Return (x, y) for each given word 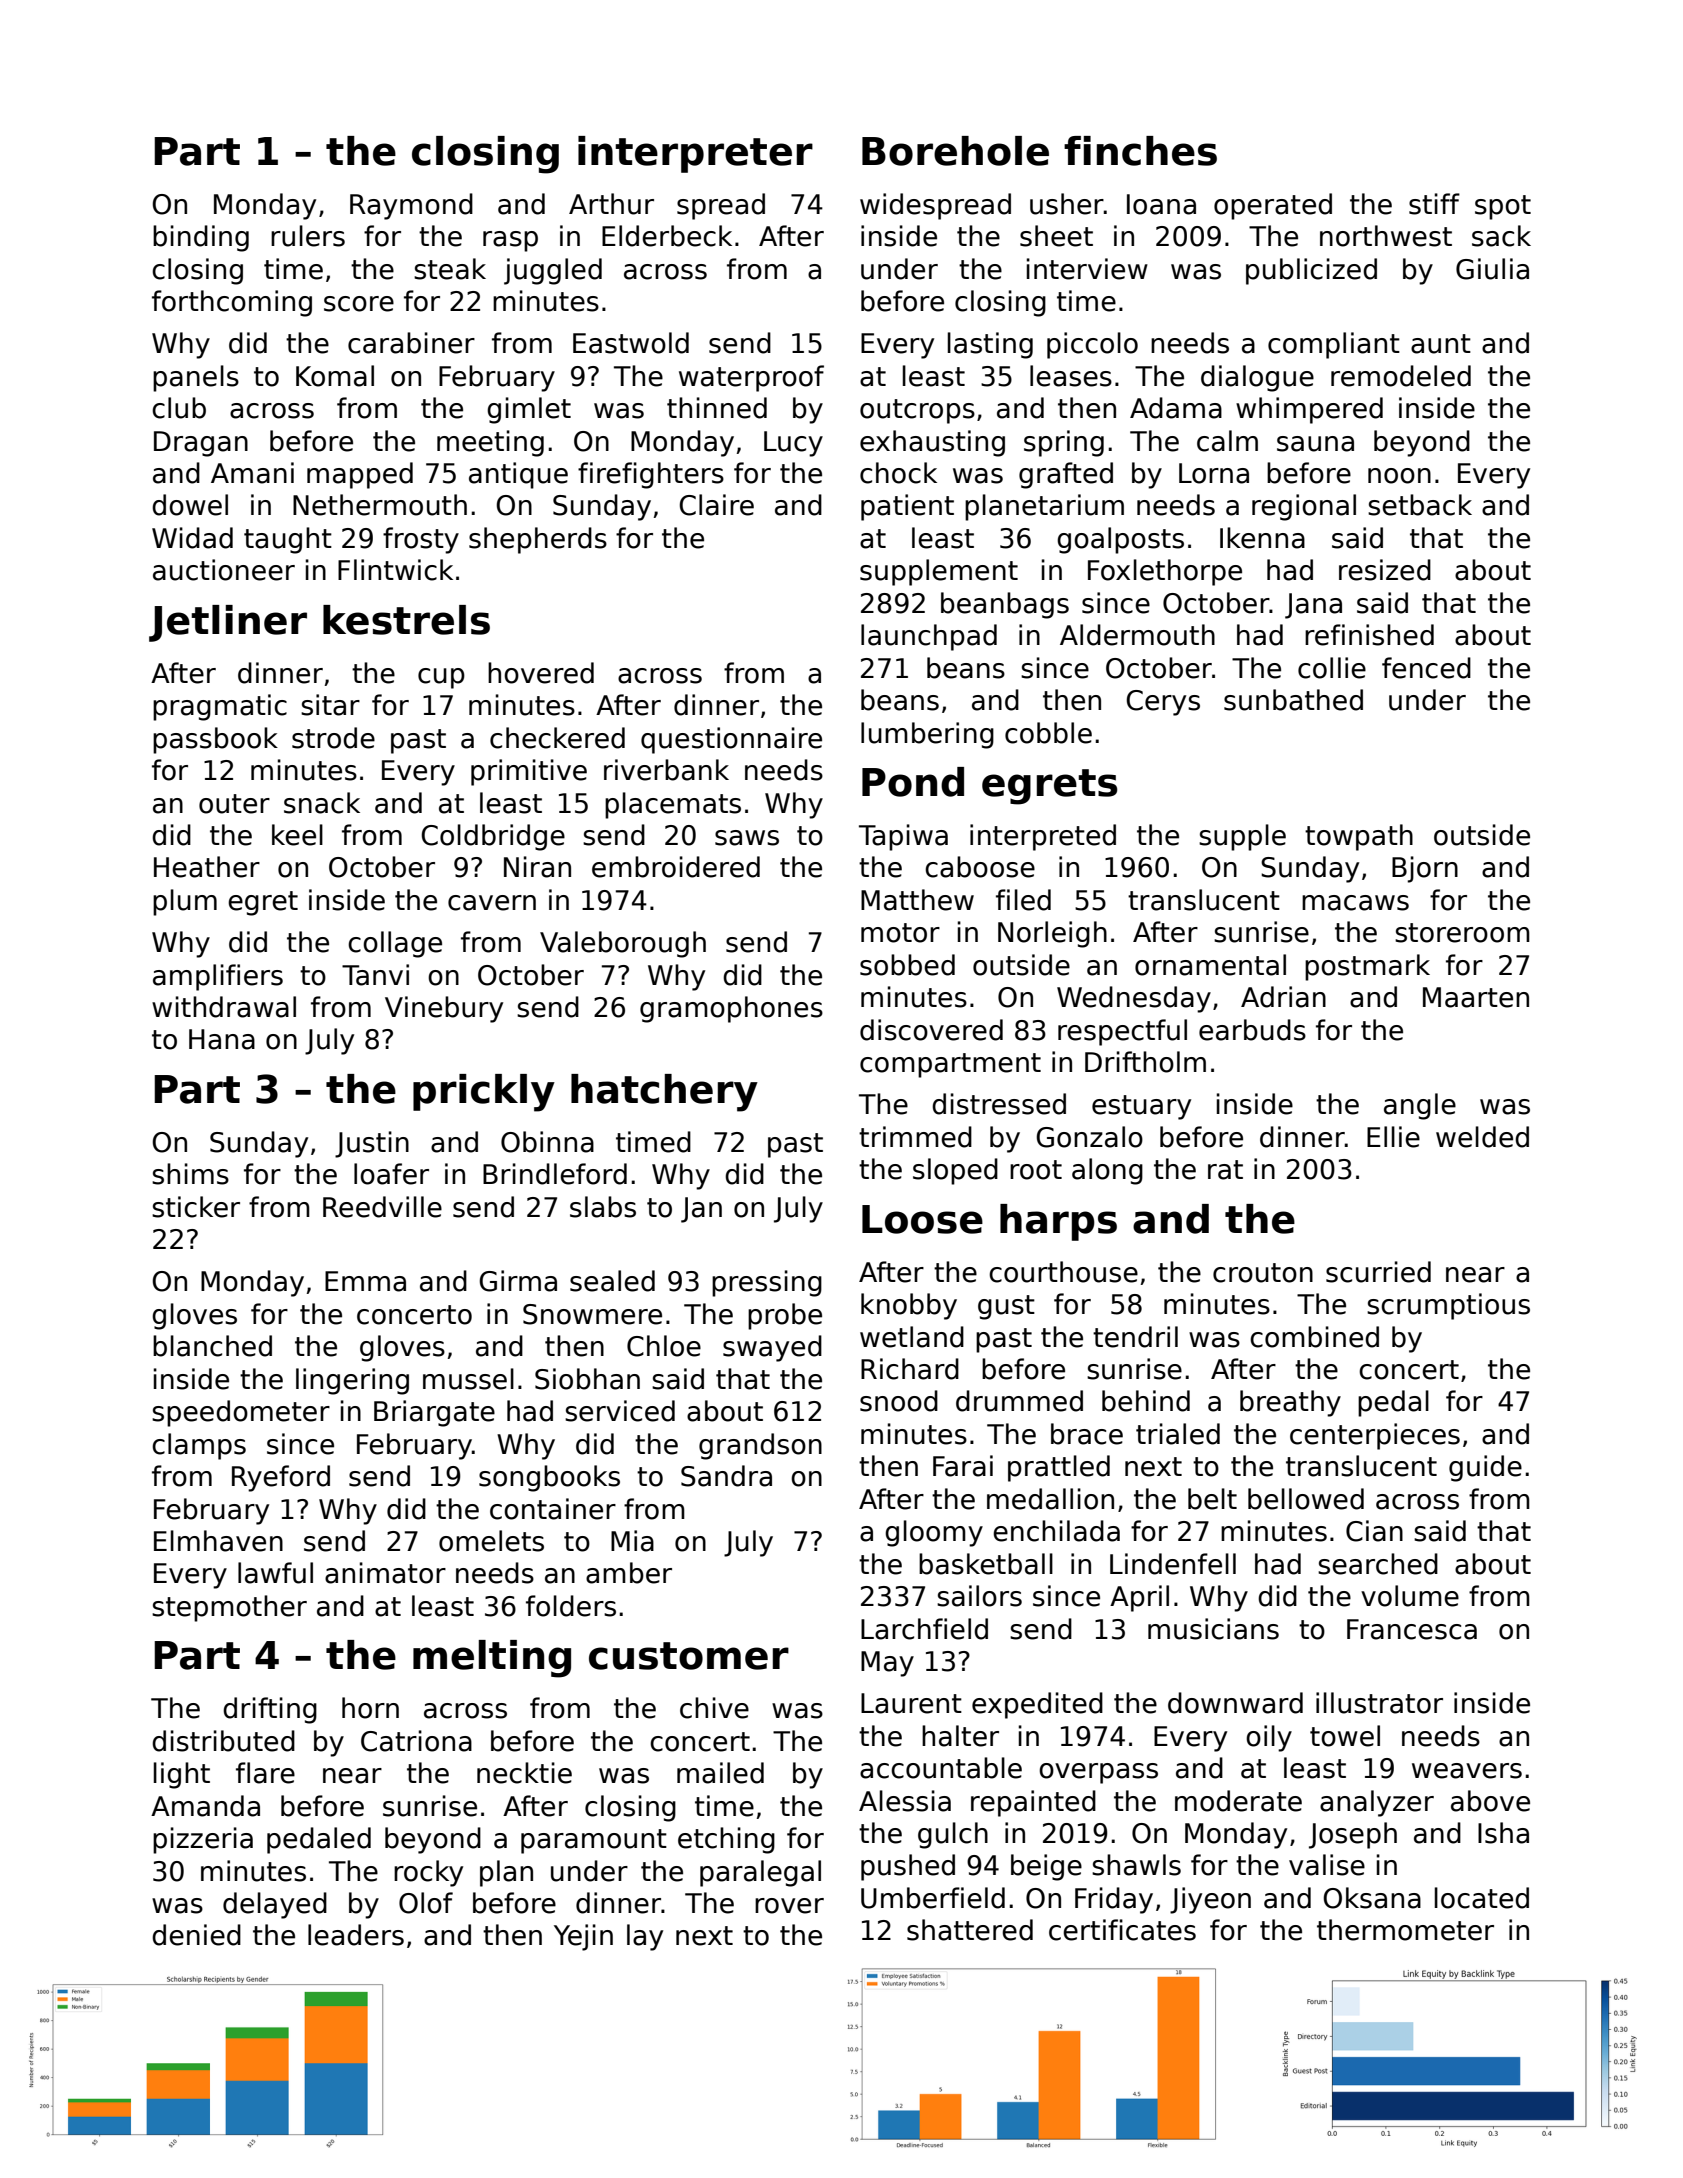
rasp (510, 241)
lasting (990, 345)
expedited (1037, 1705)
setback (1420, 505)
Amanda (205, 1806)
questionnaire (731, 740)
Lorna (1214, 473)
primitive (529, 772)
